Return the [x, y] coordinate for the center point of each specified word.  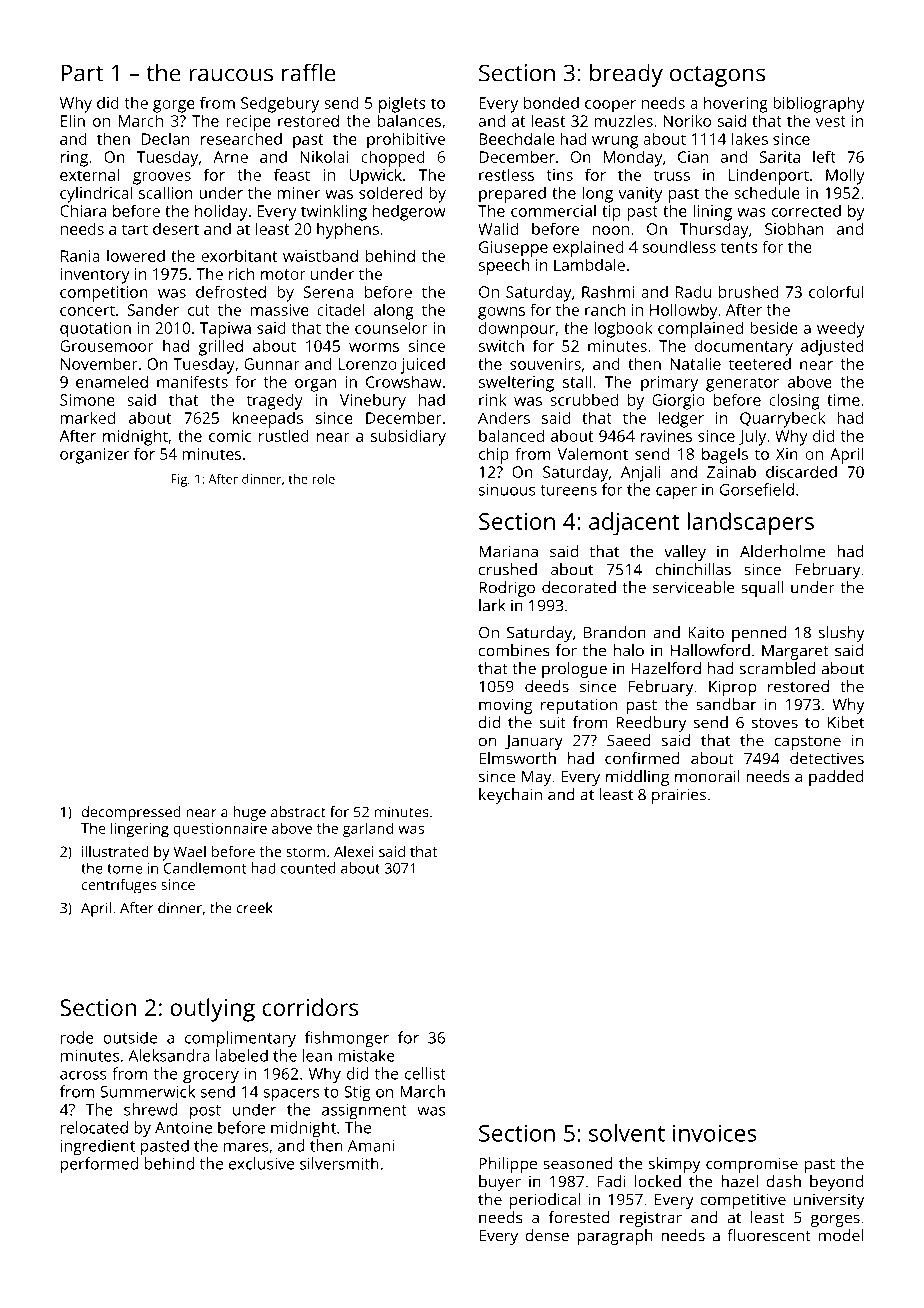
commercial [553, 211]
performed [99, 1165]
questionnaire [220, 830]
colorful [836, 291]
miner [299, 193]
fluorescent [769, 1235]
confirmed [642, 758]
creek [255, 908]
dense [547, 1235]
